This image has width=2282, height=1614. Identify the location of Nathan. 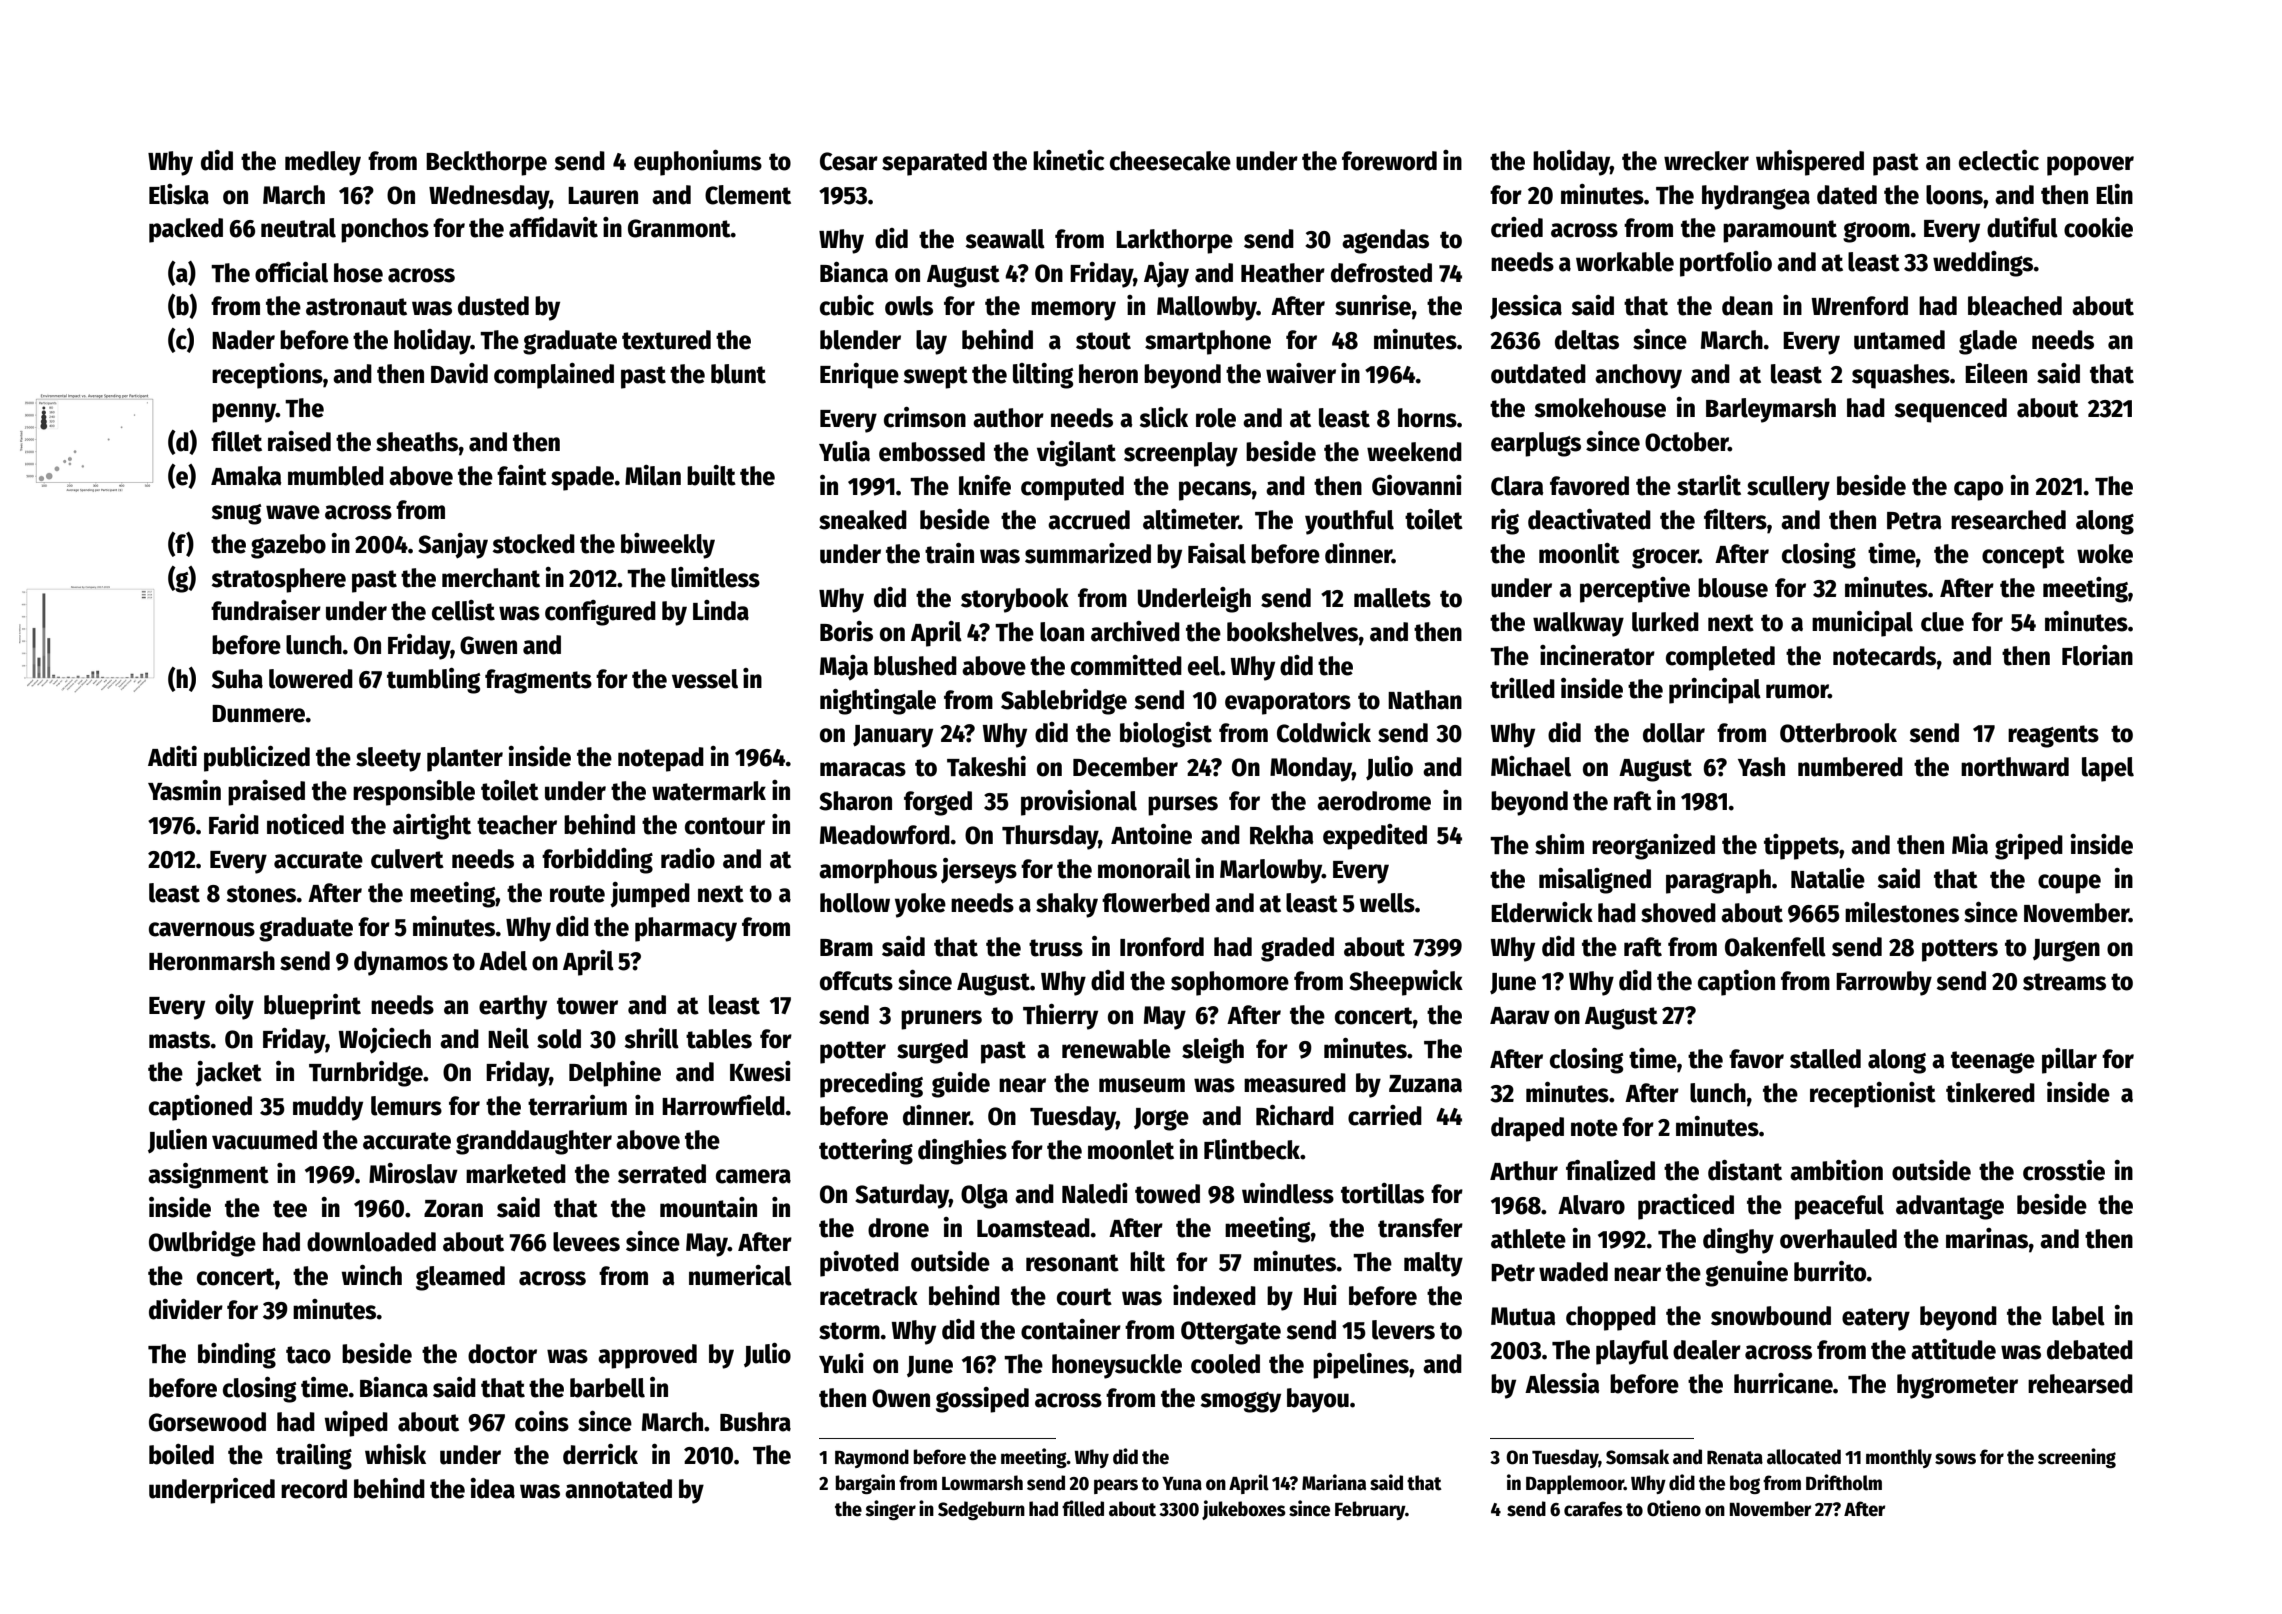
(1425, 700).
